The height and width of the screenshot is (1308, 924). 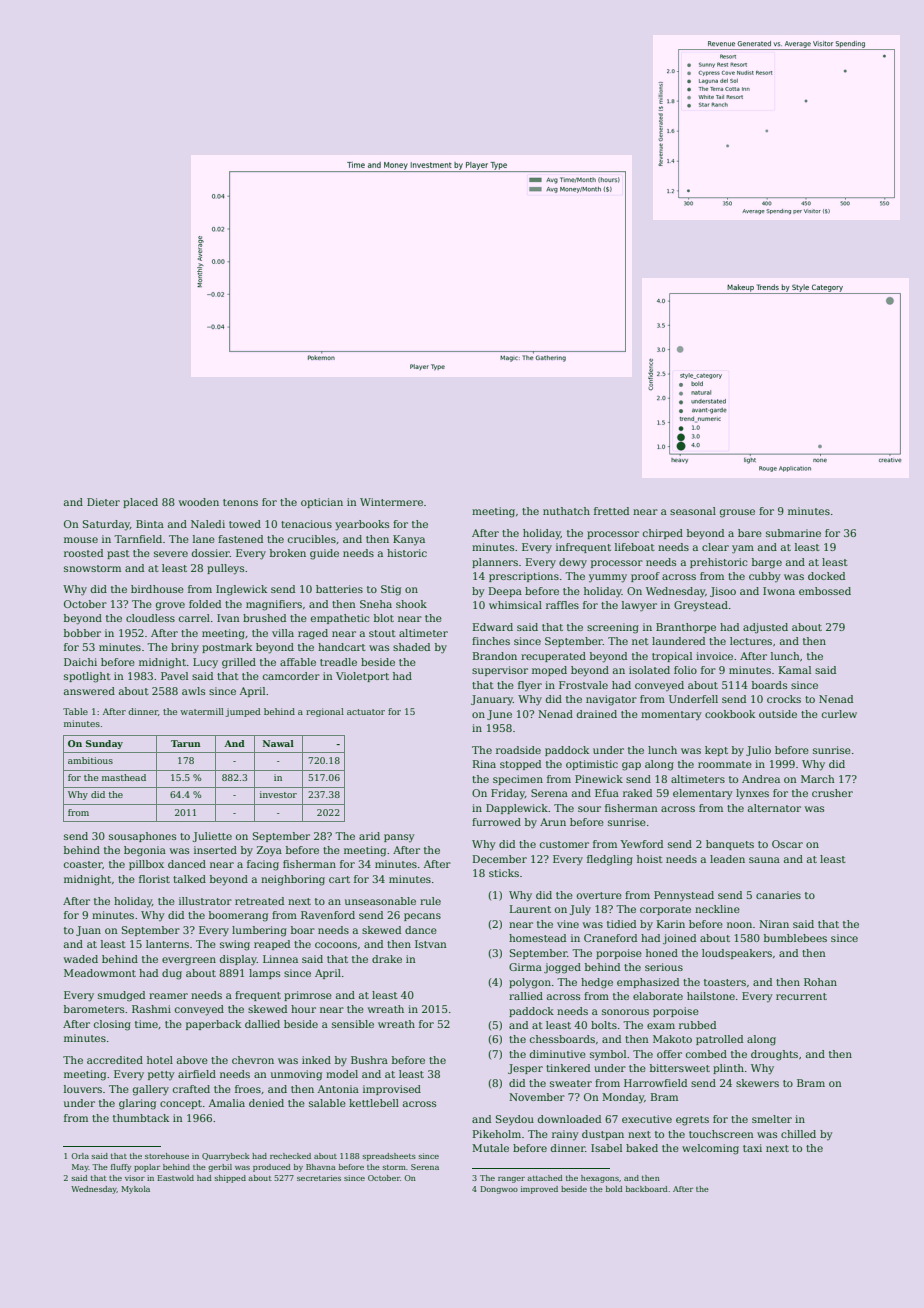 I want to click on placed, so click(x=140, y=503).
